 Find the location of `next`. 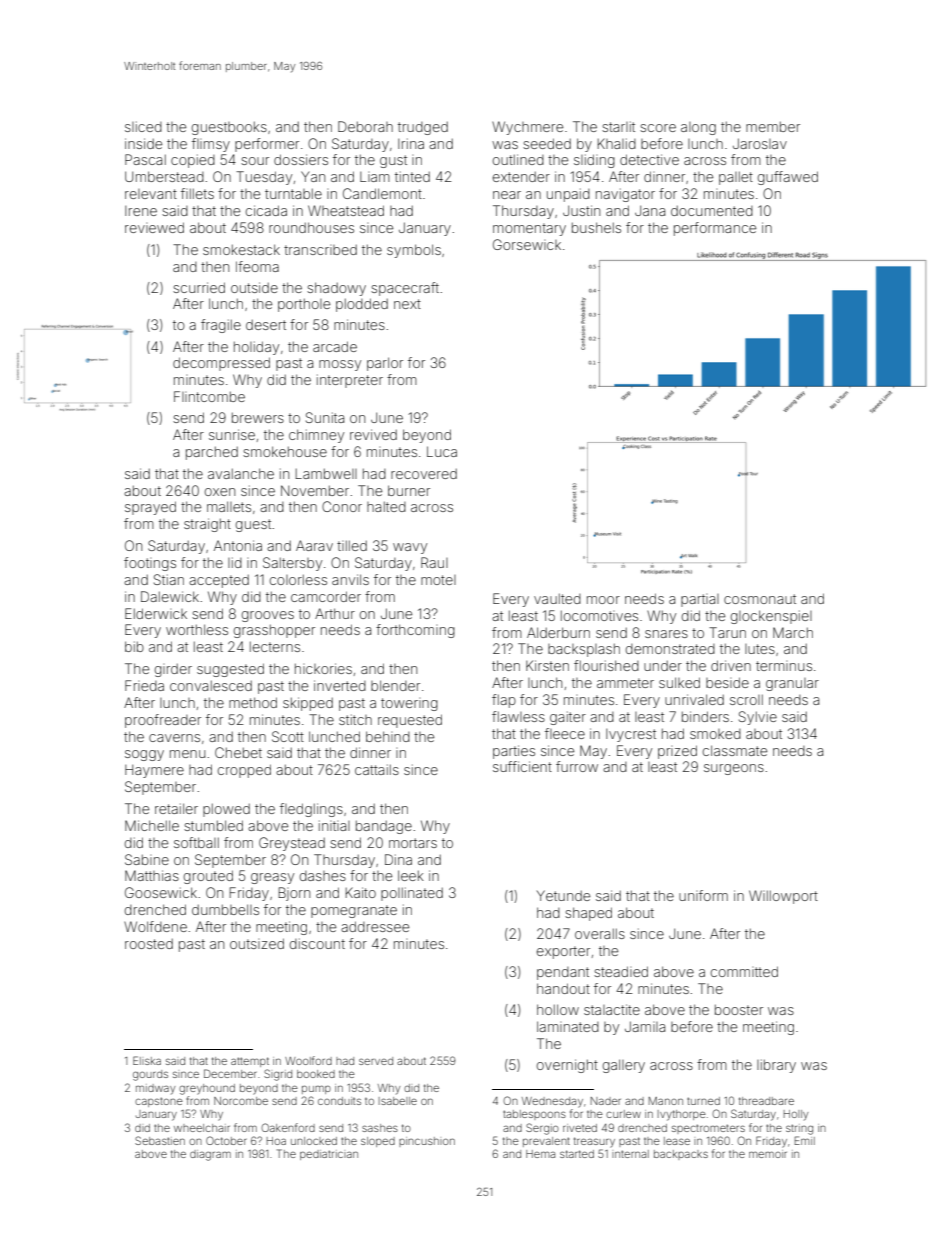

next is located at coordinates (407, 304).
